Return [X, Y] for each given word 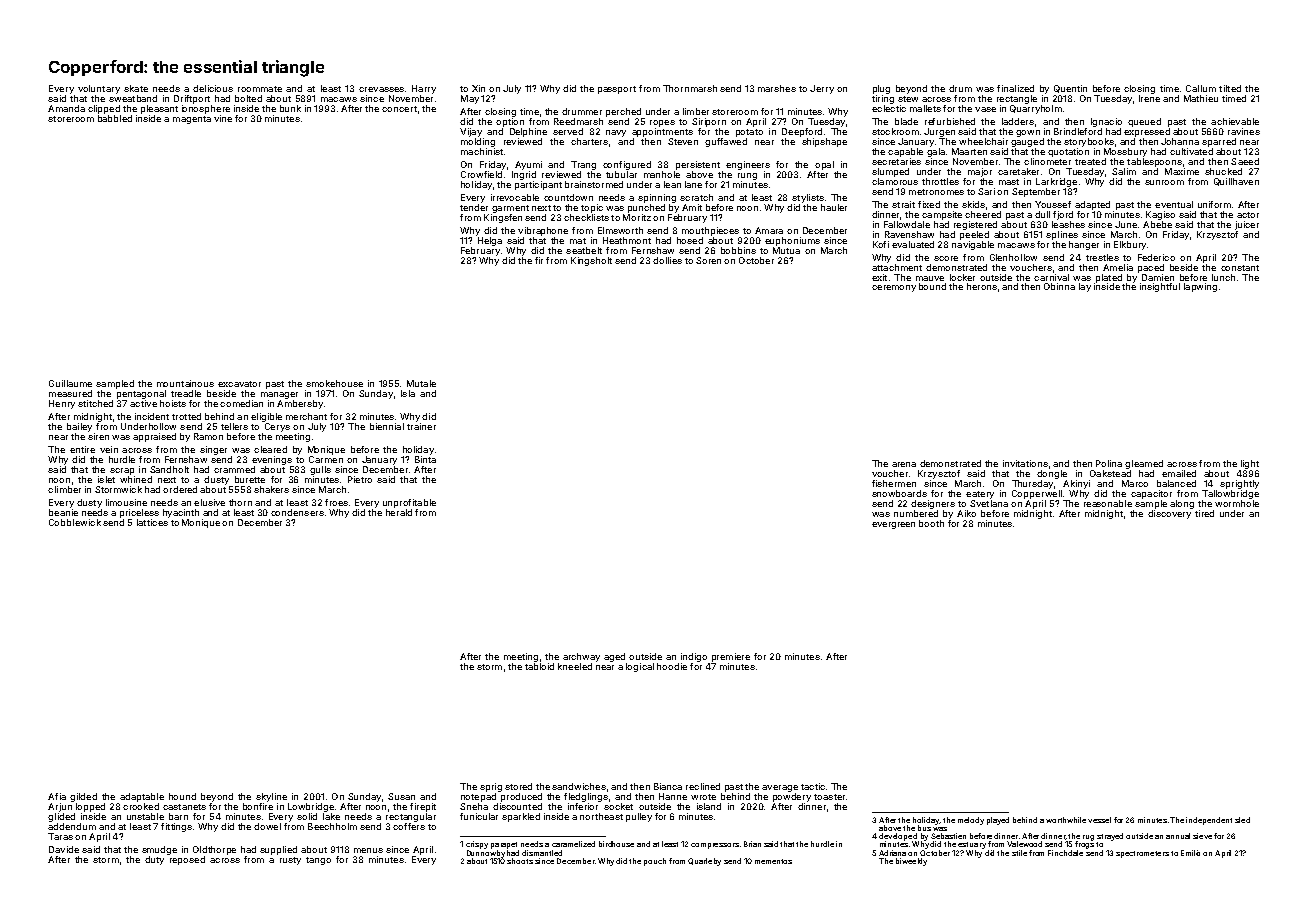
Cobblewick [75, 522]
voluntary [99, 89]
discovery [1169, 514]
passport [617, 90]
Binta [425, 459]
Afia [57, 796]
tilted [1230, 88]
